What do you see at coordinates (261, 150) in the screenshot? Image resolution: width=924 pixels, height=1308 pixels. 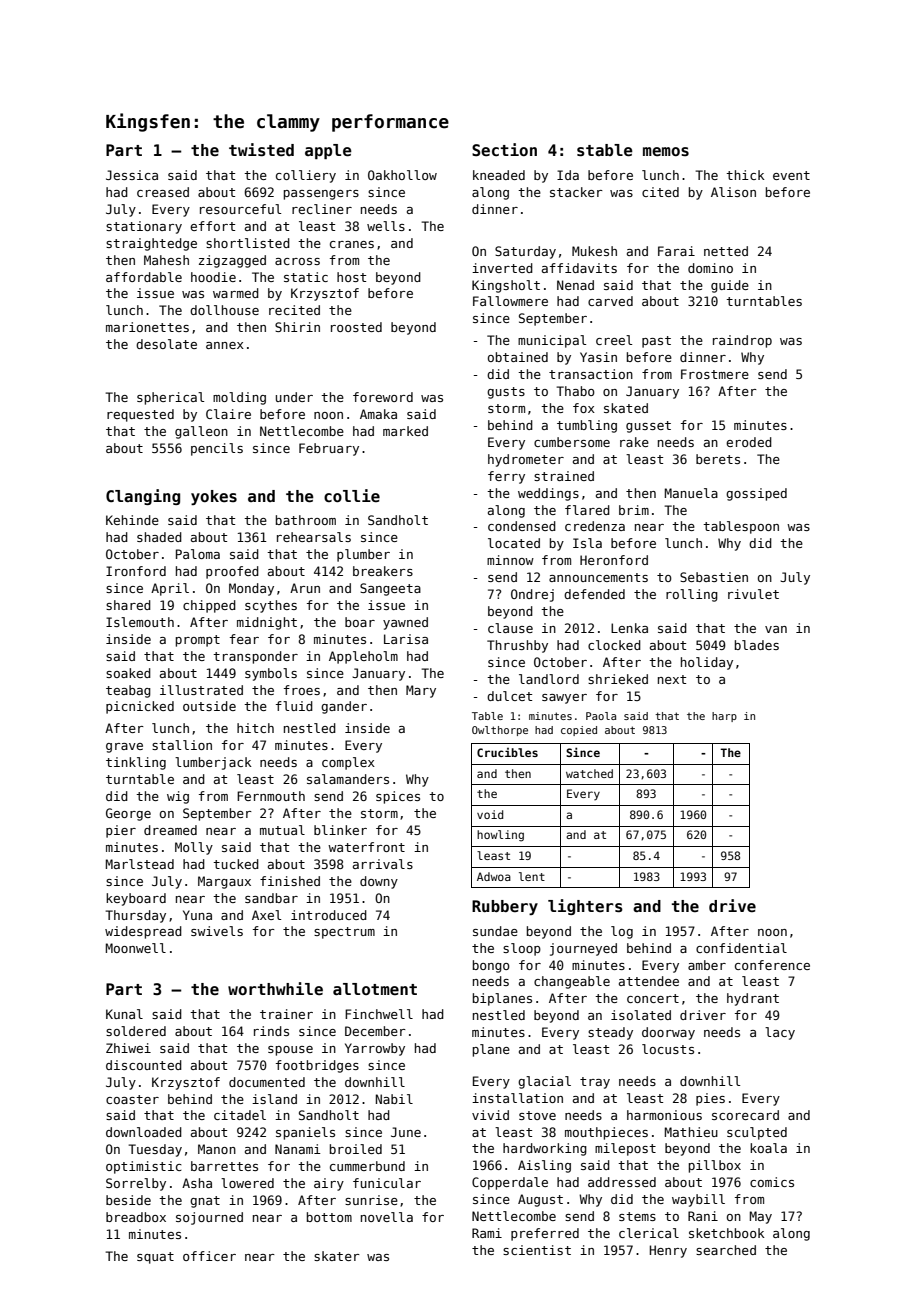 I see `twisted` at bounding box center [261, 150].
